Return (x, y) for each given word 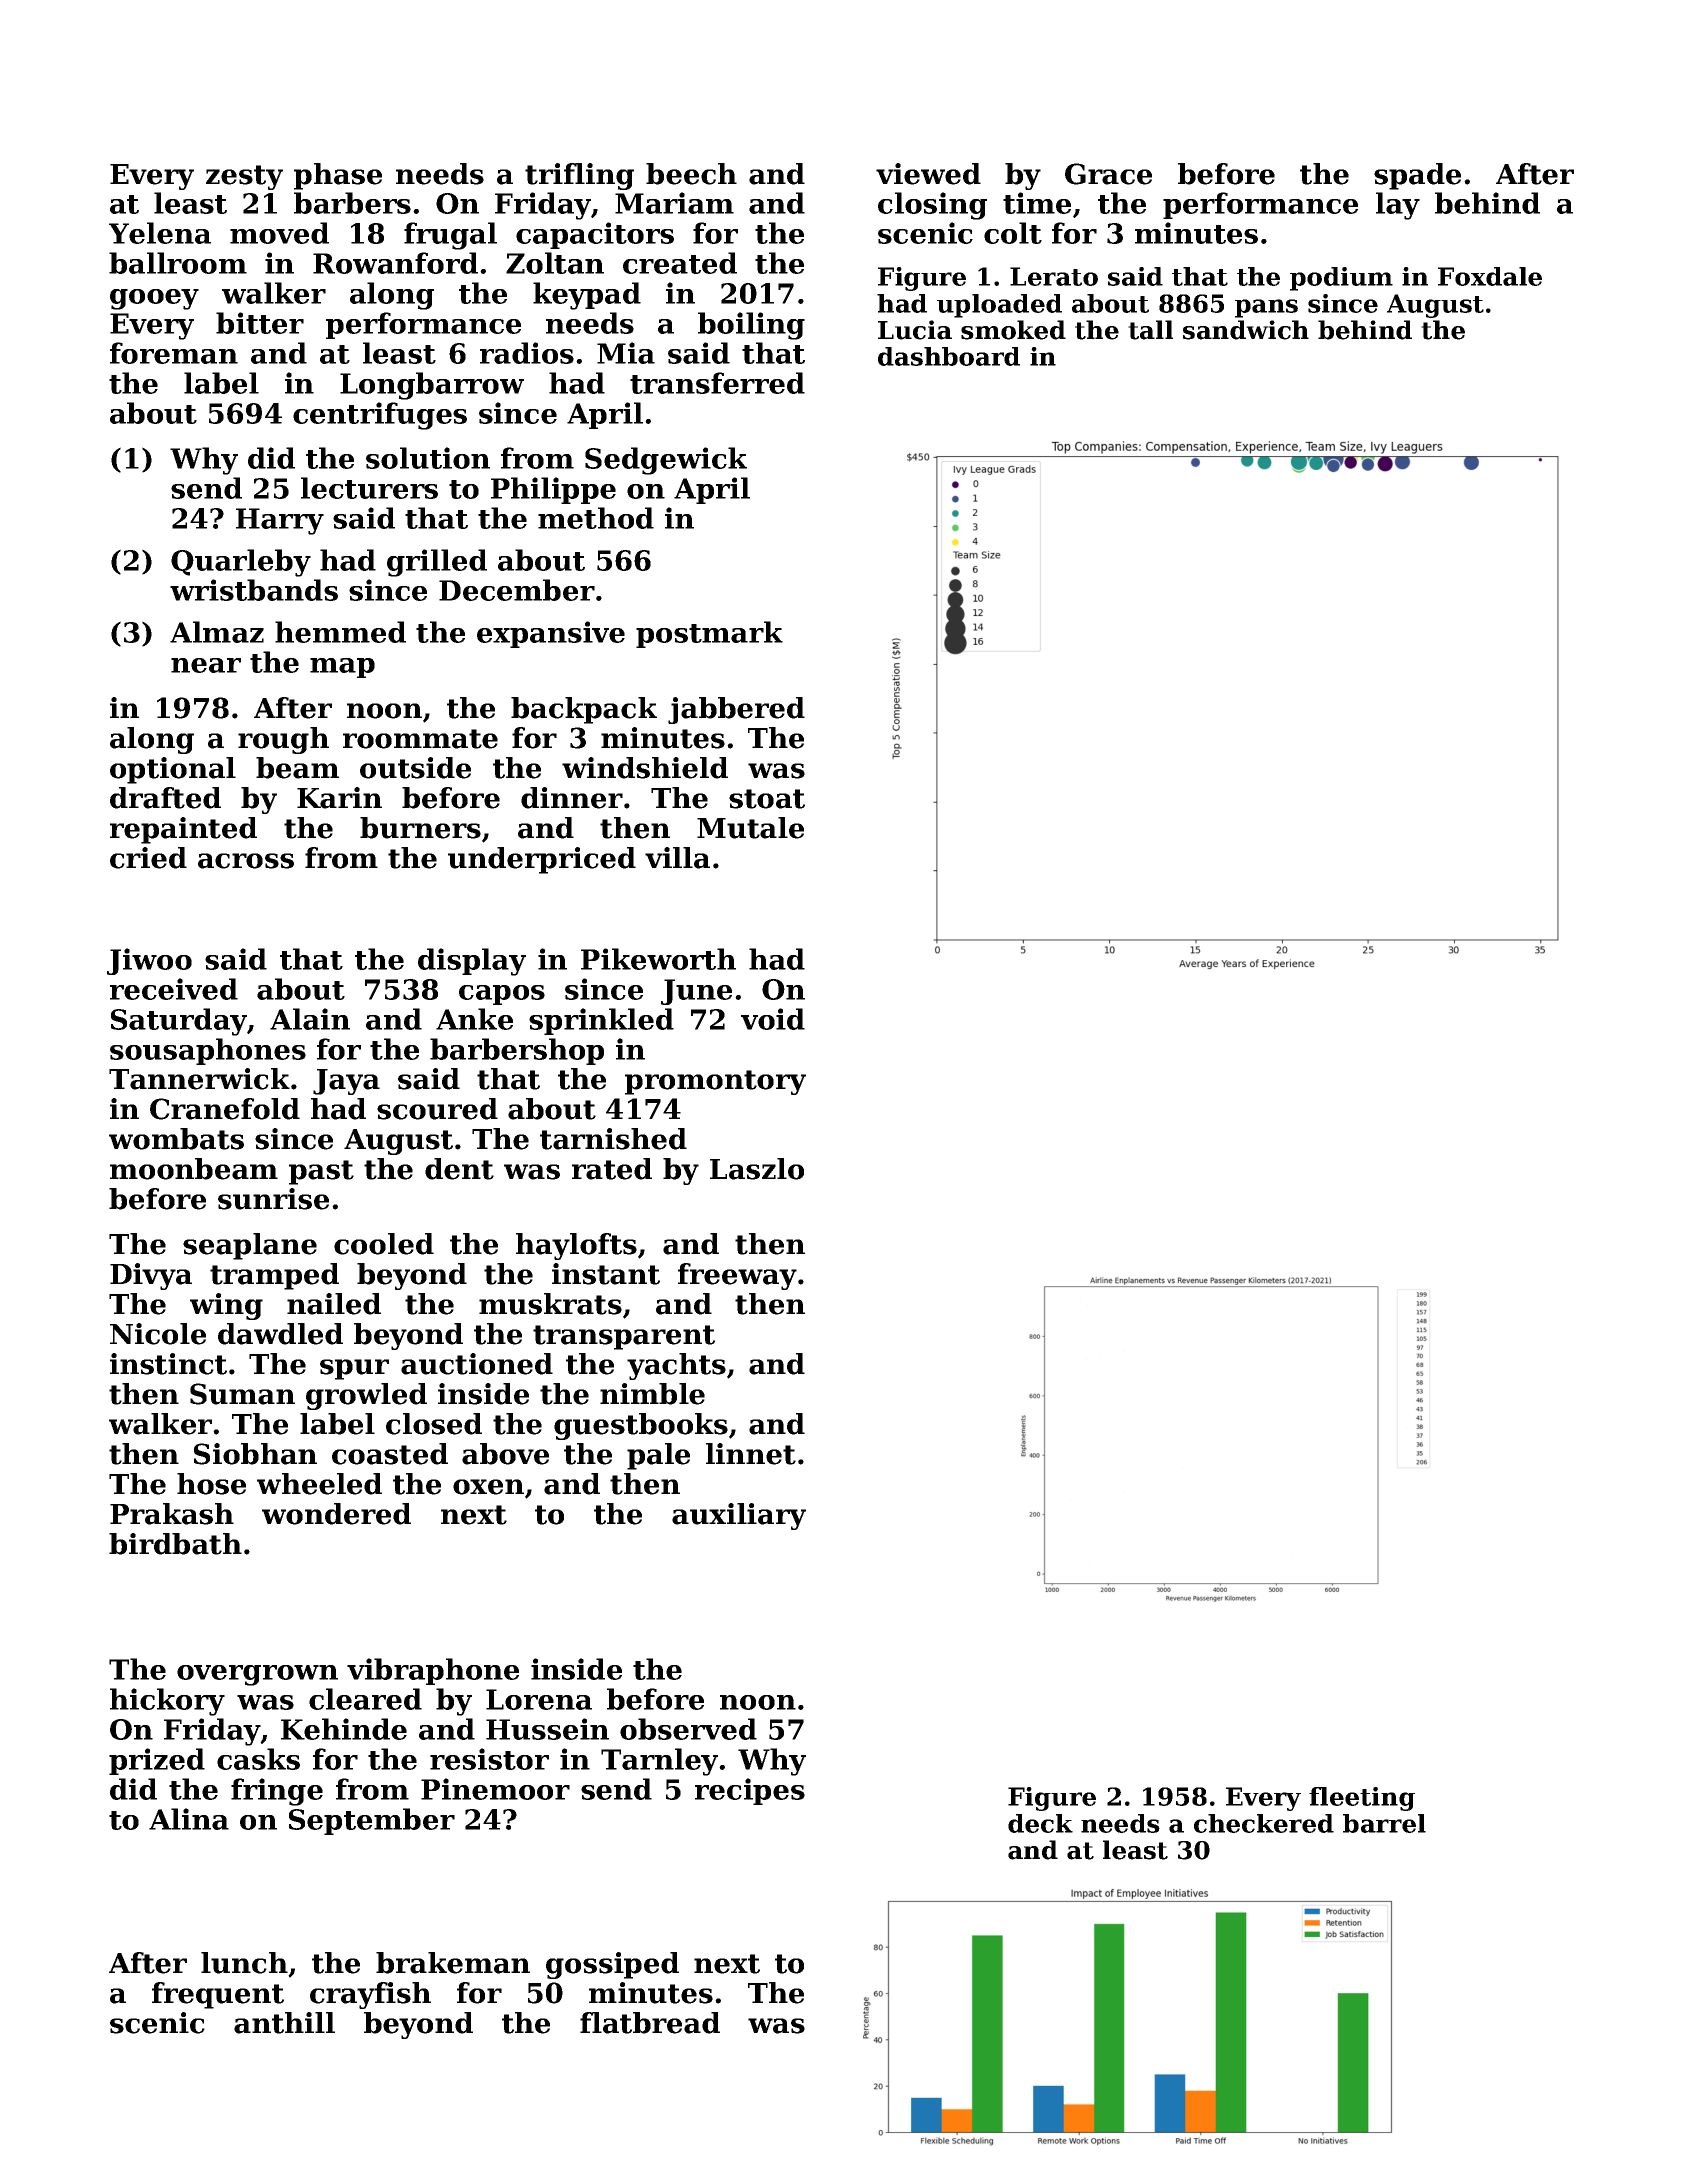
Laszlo (757, 1169)
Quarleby (241, 563)
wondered (336, 1514)
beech (691, 174)
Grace (1108, 174)
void (773, 1019)
